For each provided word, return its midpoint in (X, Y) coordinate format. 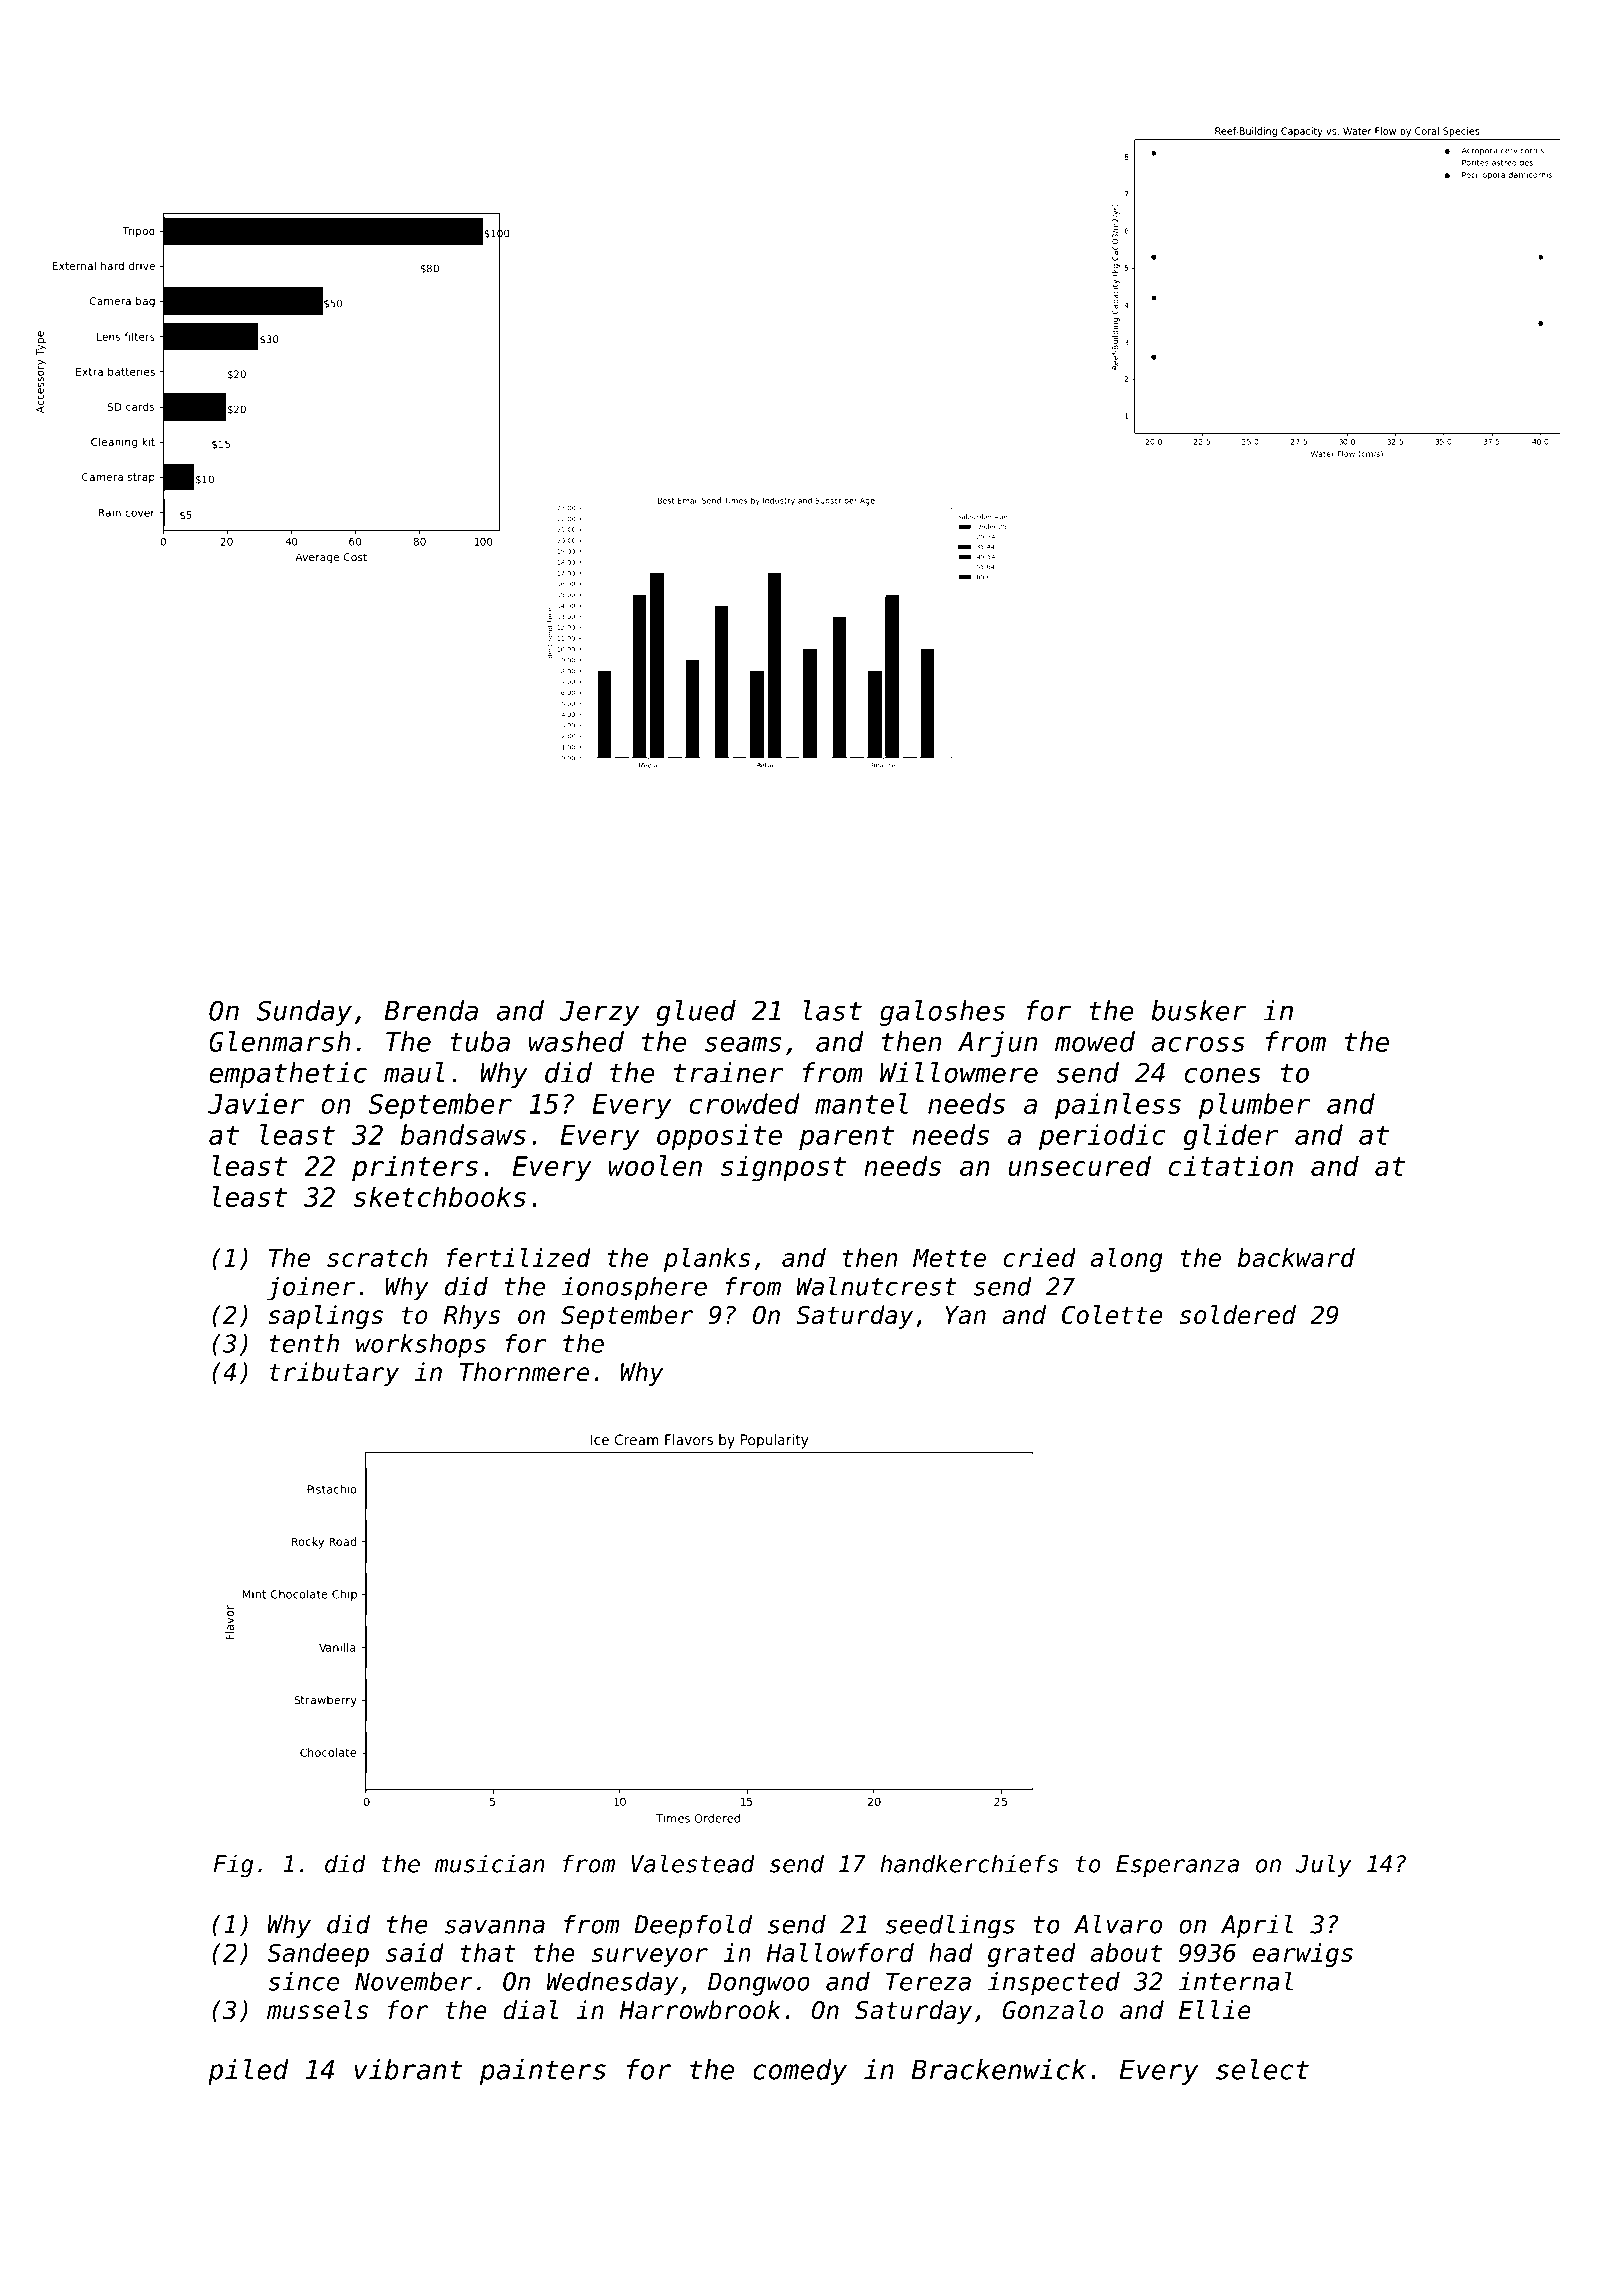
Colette (1112, 1314)
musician (490, 1863)
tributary (334, 1374)
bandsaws (463, 1134)
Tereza (928, 1981)
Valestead (693, 1863)
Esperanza (1177, 1866)
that (488, 1952)
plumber (1254, 1106)
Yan (965, 1315)
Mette (949, 1258)
